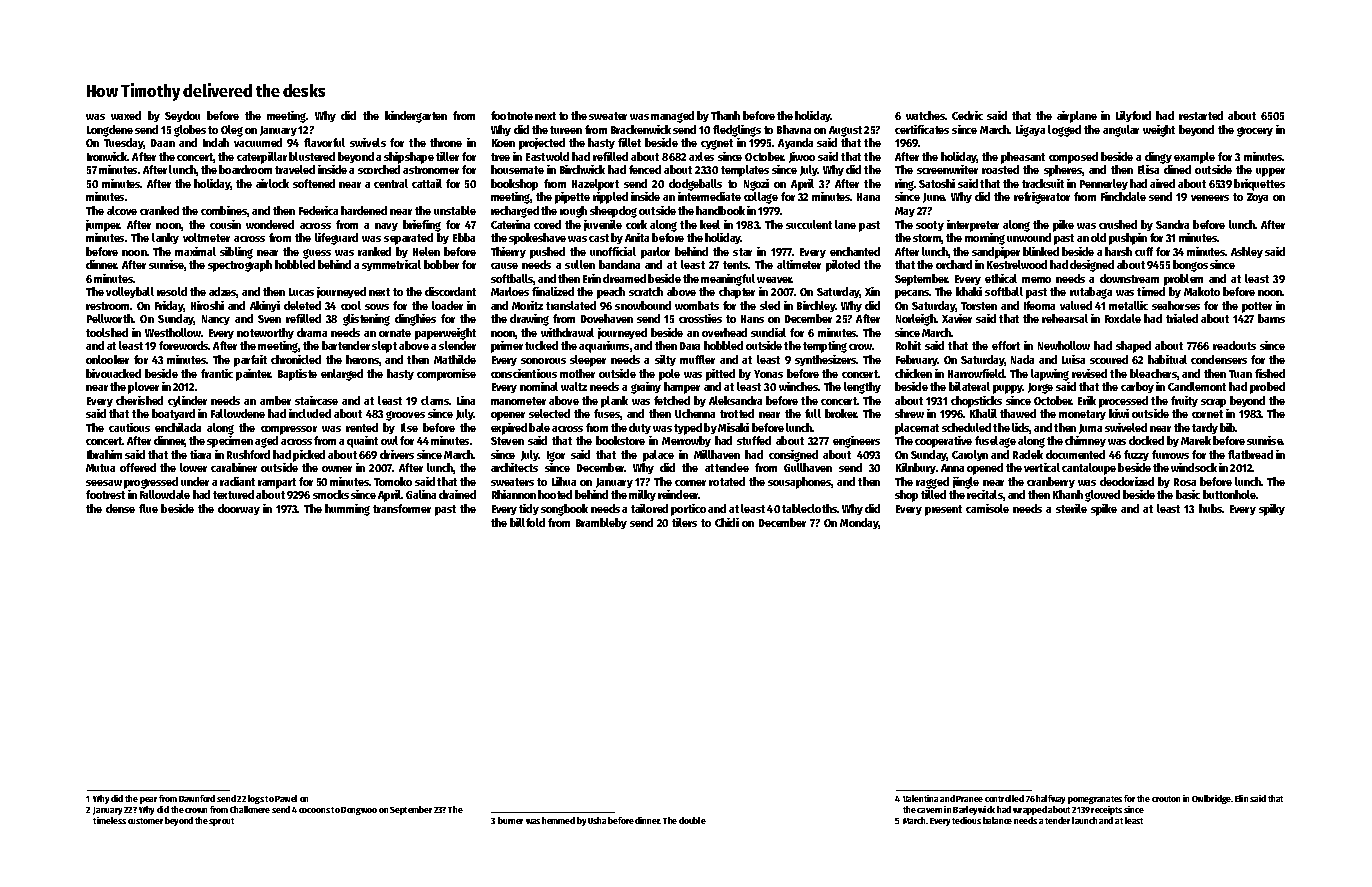 The height and width of the screenshot is (887, 1372). Describe the element at coordinates (269, 319) in the screenshot. I see `Sven` at that location.
